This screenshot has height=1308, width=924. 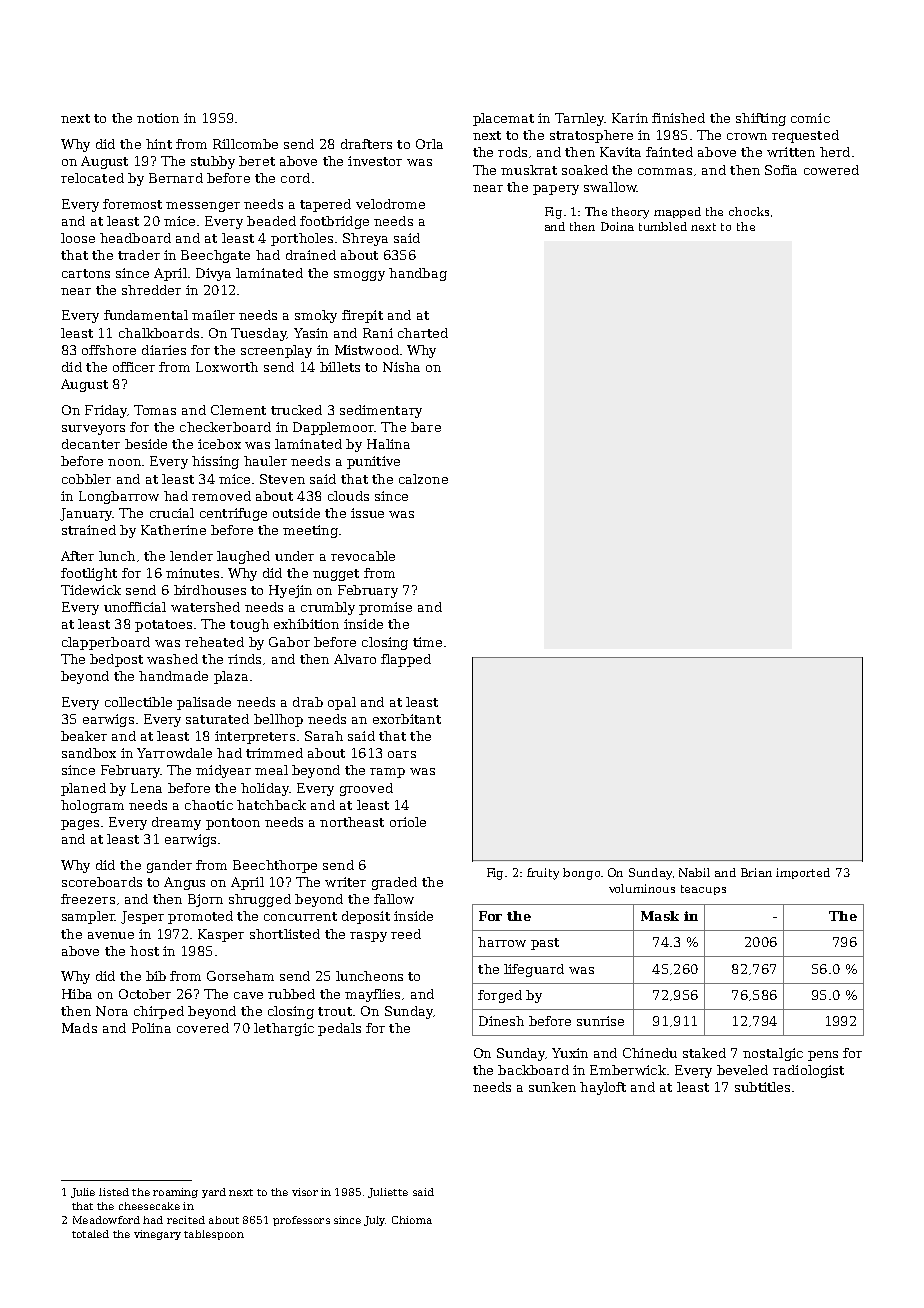 What do you see at coordinates (339, 1029) in the screenshot?
I see `pedals` at bounding box center [339, 1029].
